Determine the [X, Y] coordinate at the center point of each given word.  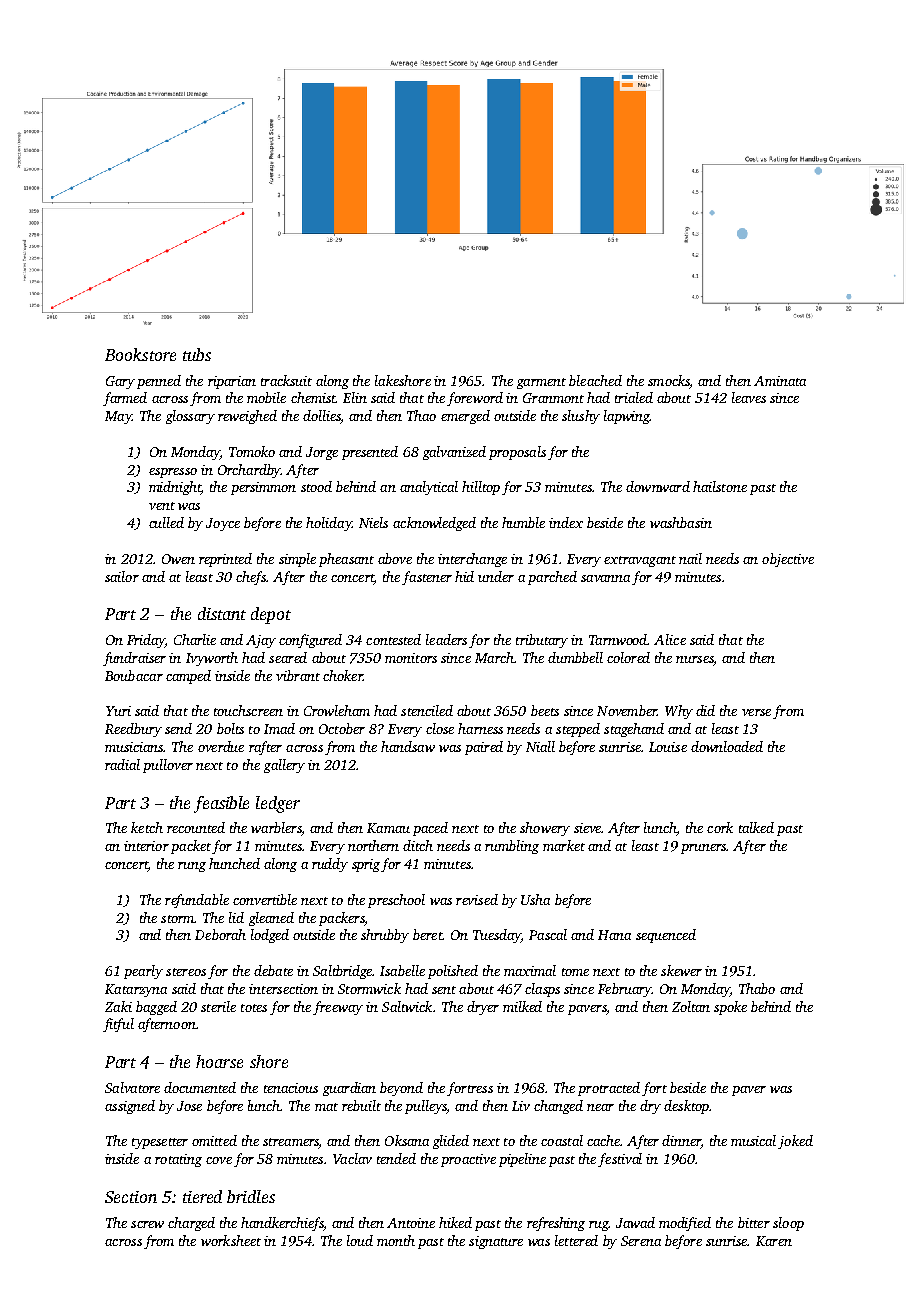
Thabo [757, 988]
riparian [232, 382]
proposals [517, 453]
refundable [197, 901]
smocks [669, 380]
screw [147, 1224]
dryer [483, 1008]
